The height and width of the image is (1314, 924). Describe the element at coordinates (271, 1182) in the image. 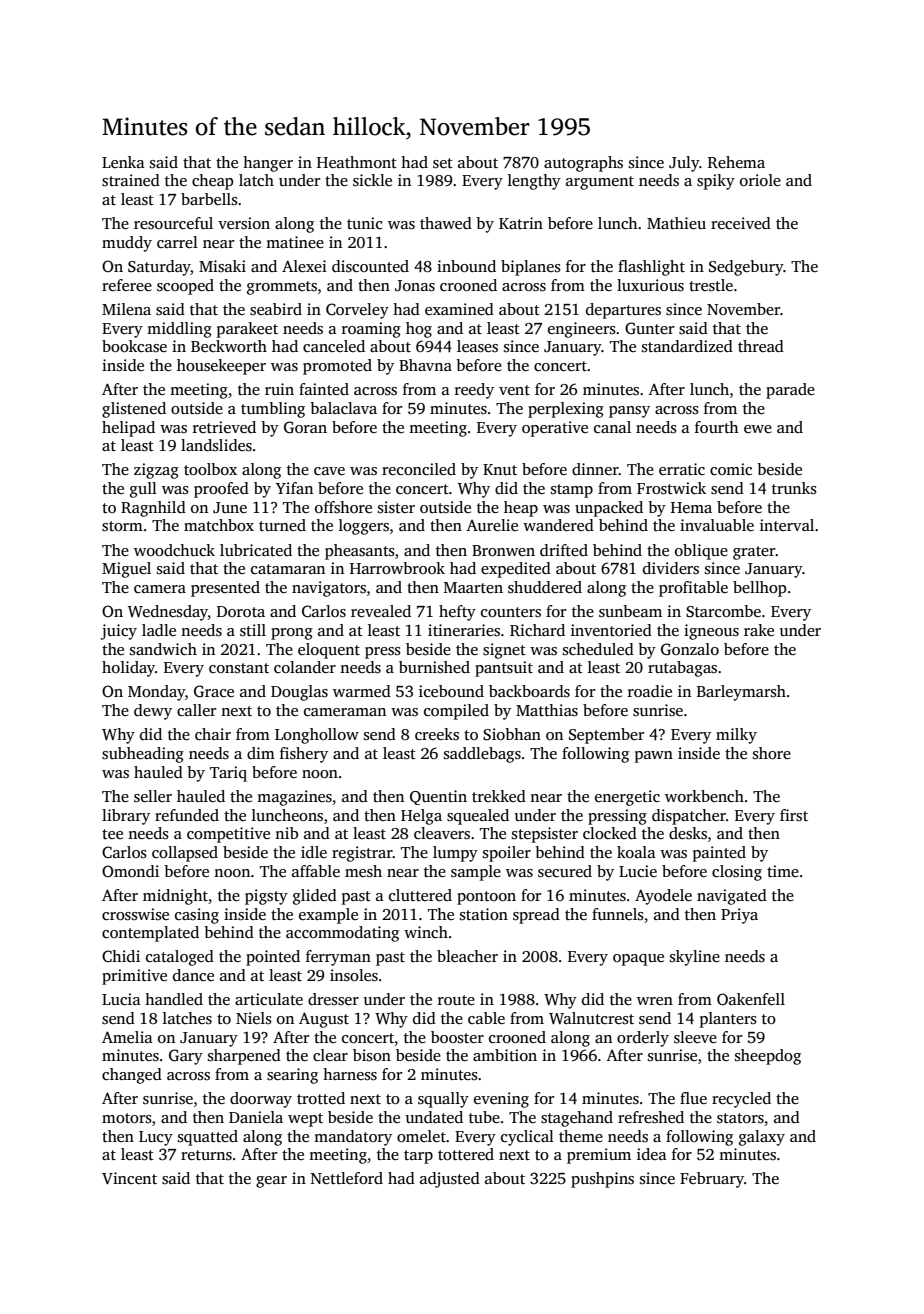

I see `gear` at that location.
